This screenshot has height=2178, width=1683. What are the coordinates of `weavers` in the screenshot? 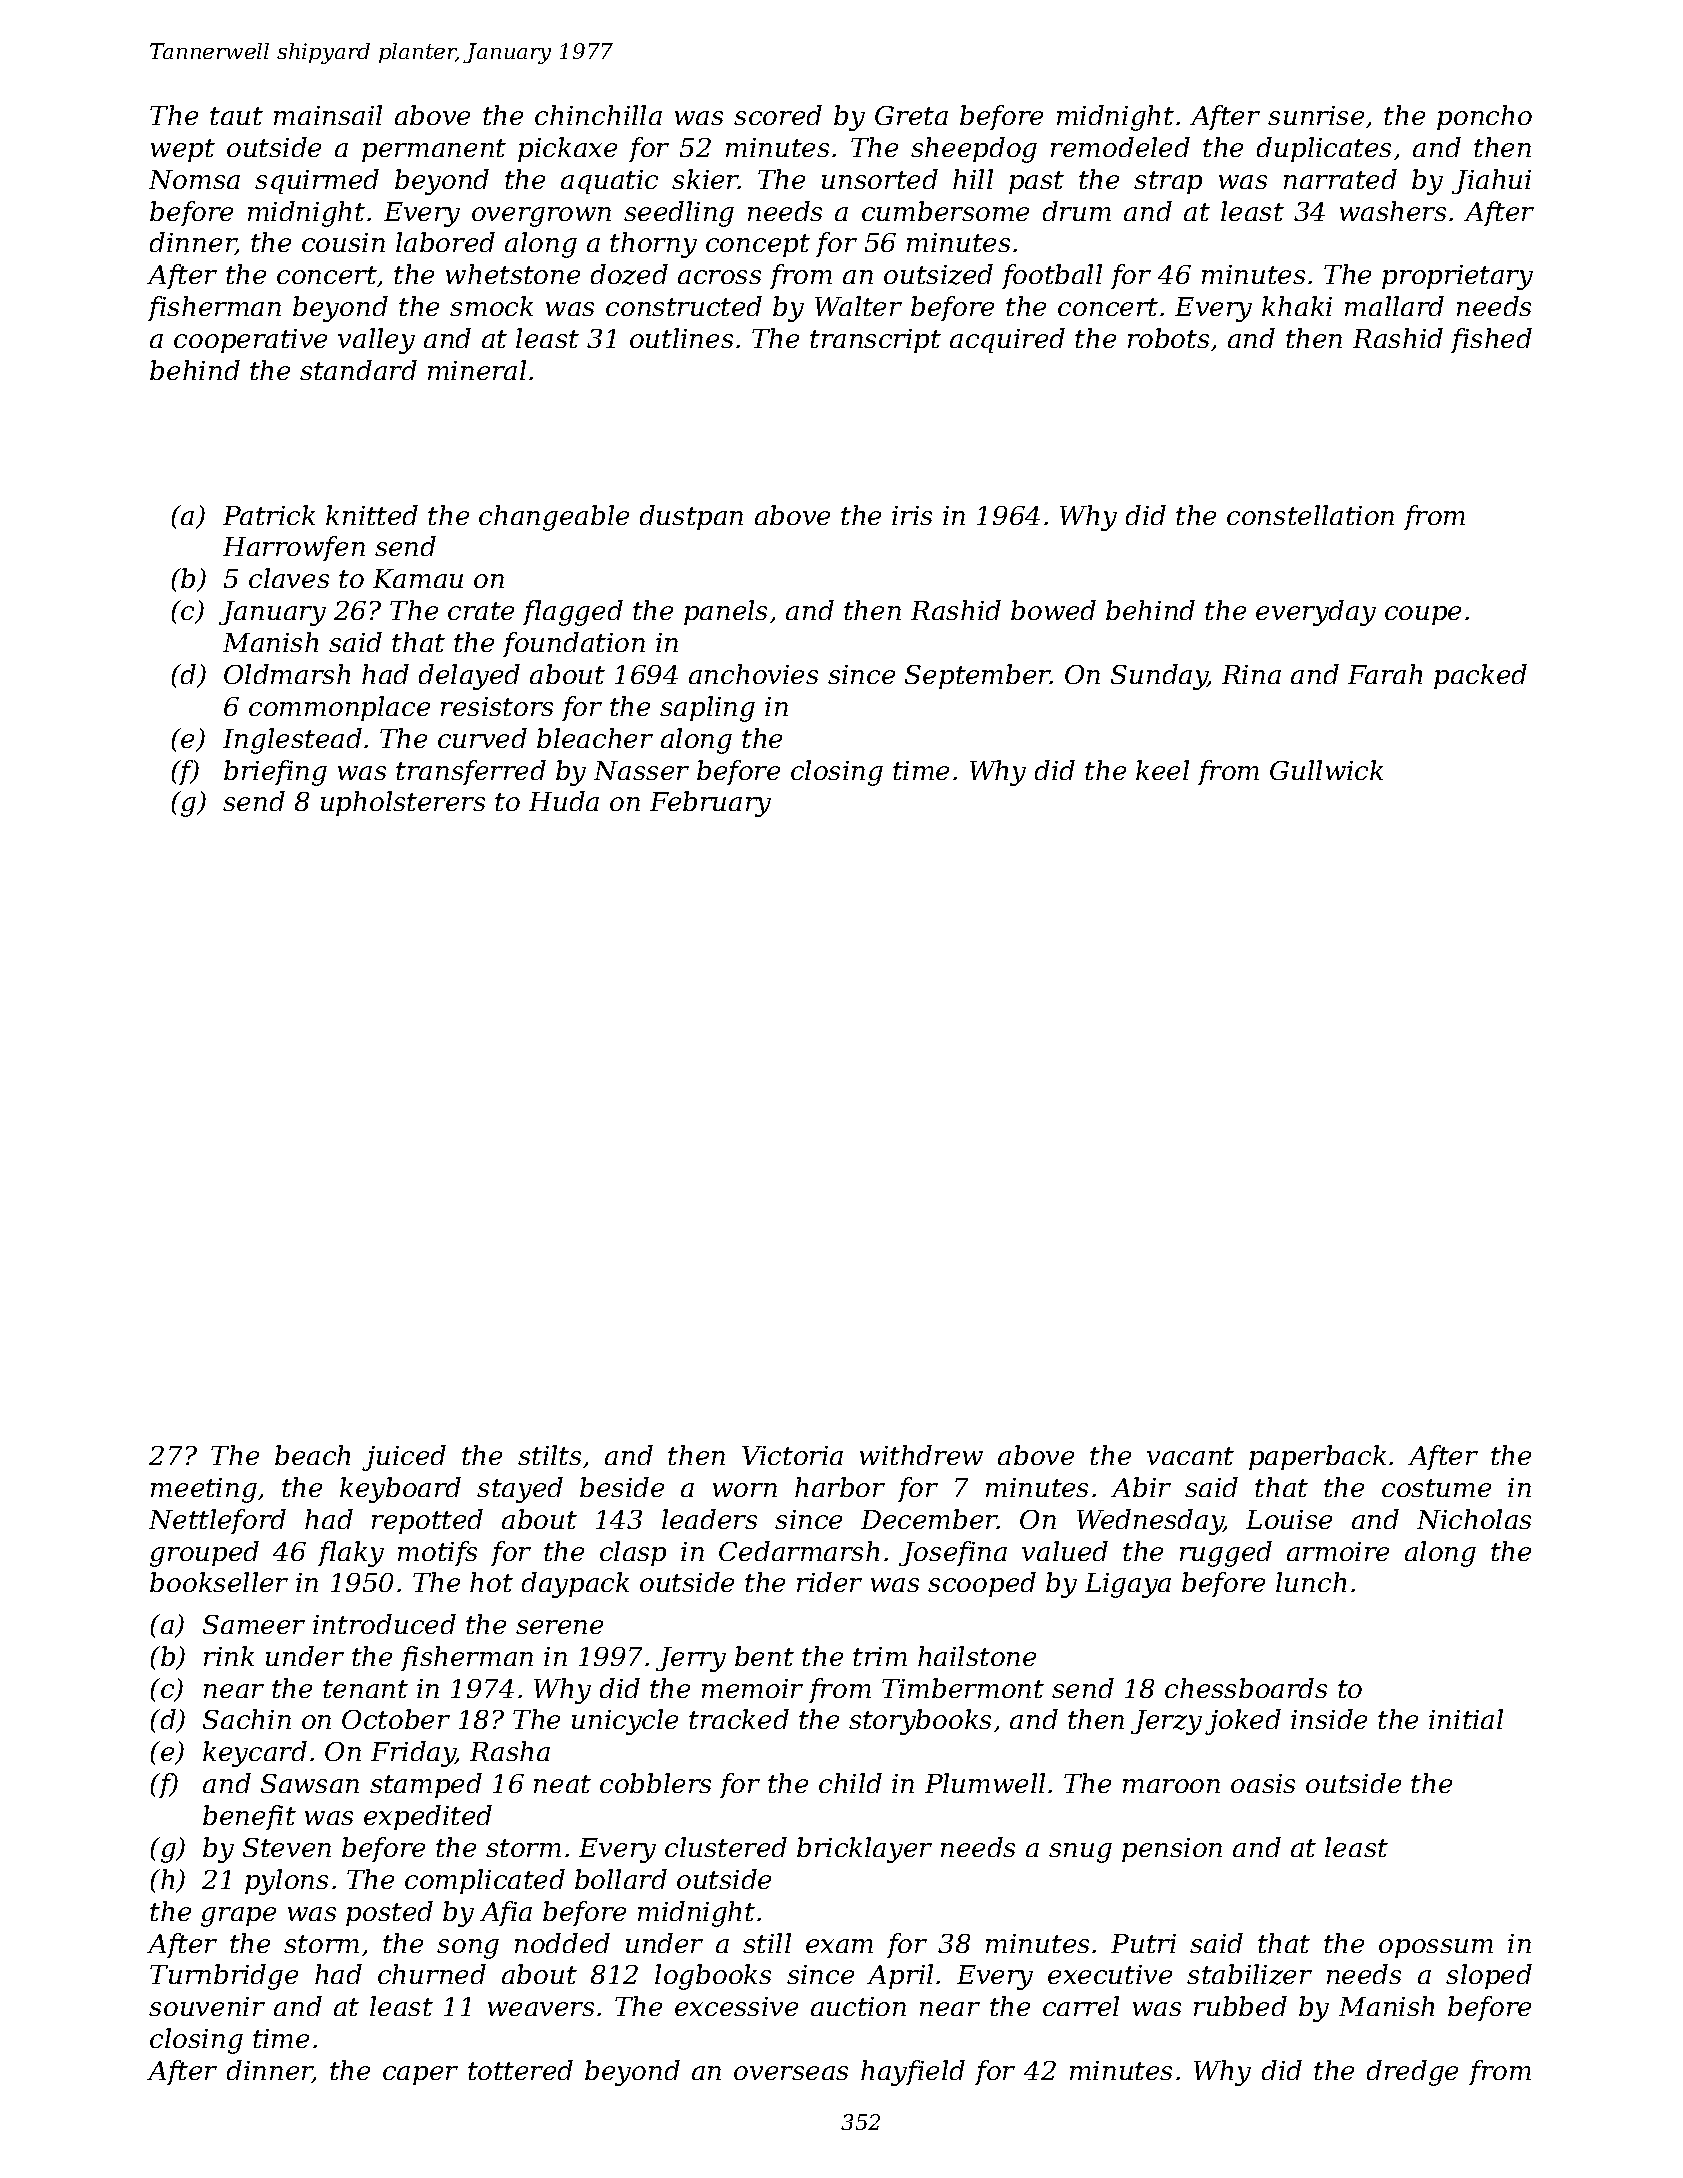 It's located at (541, 2009).
